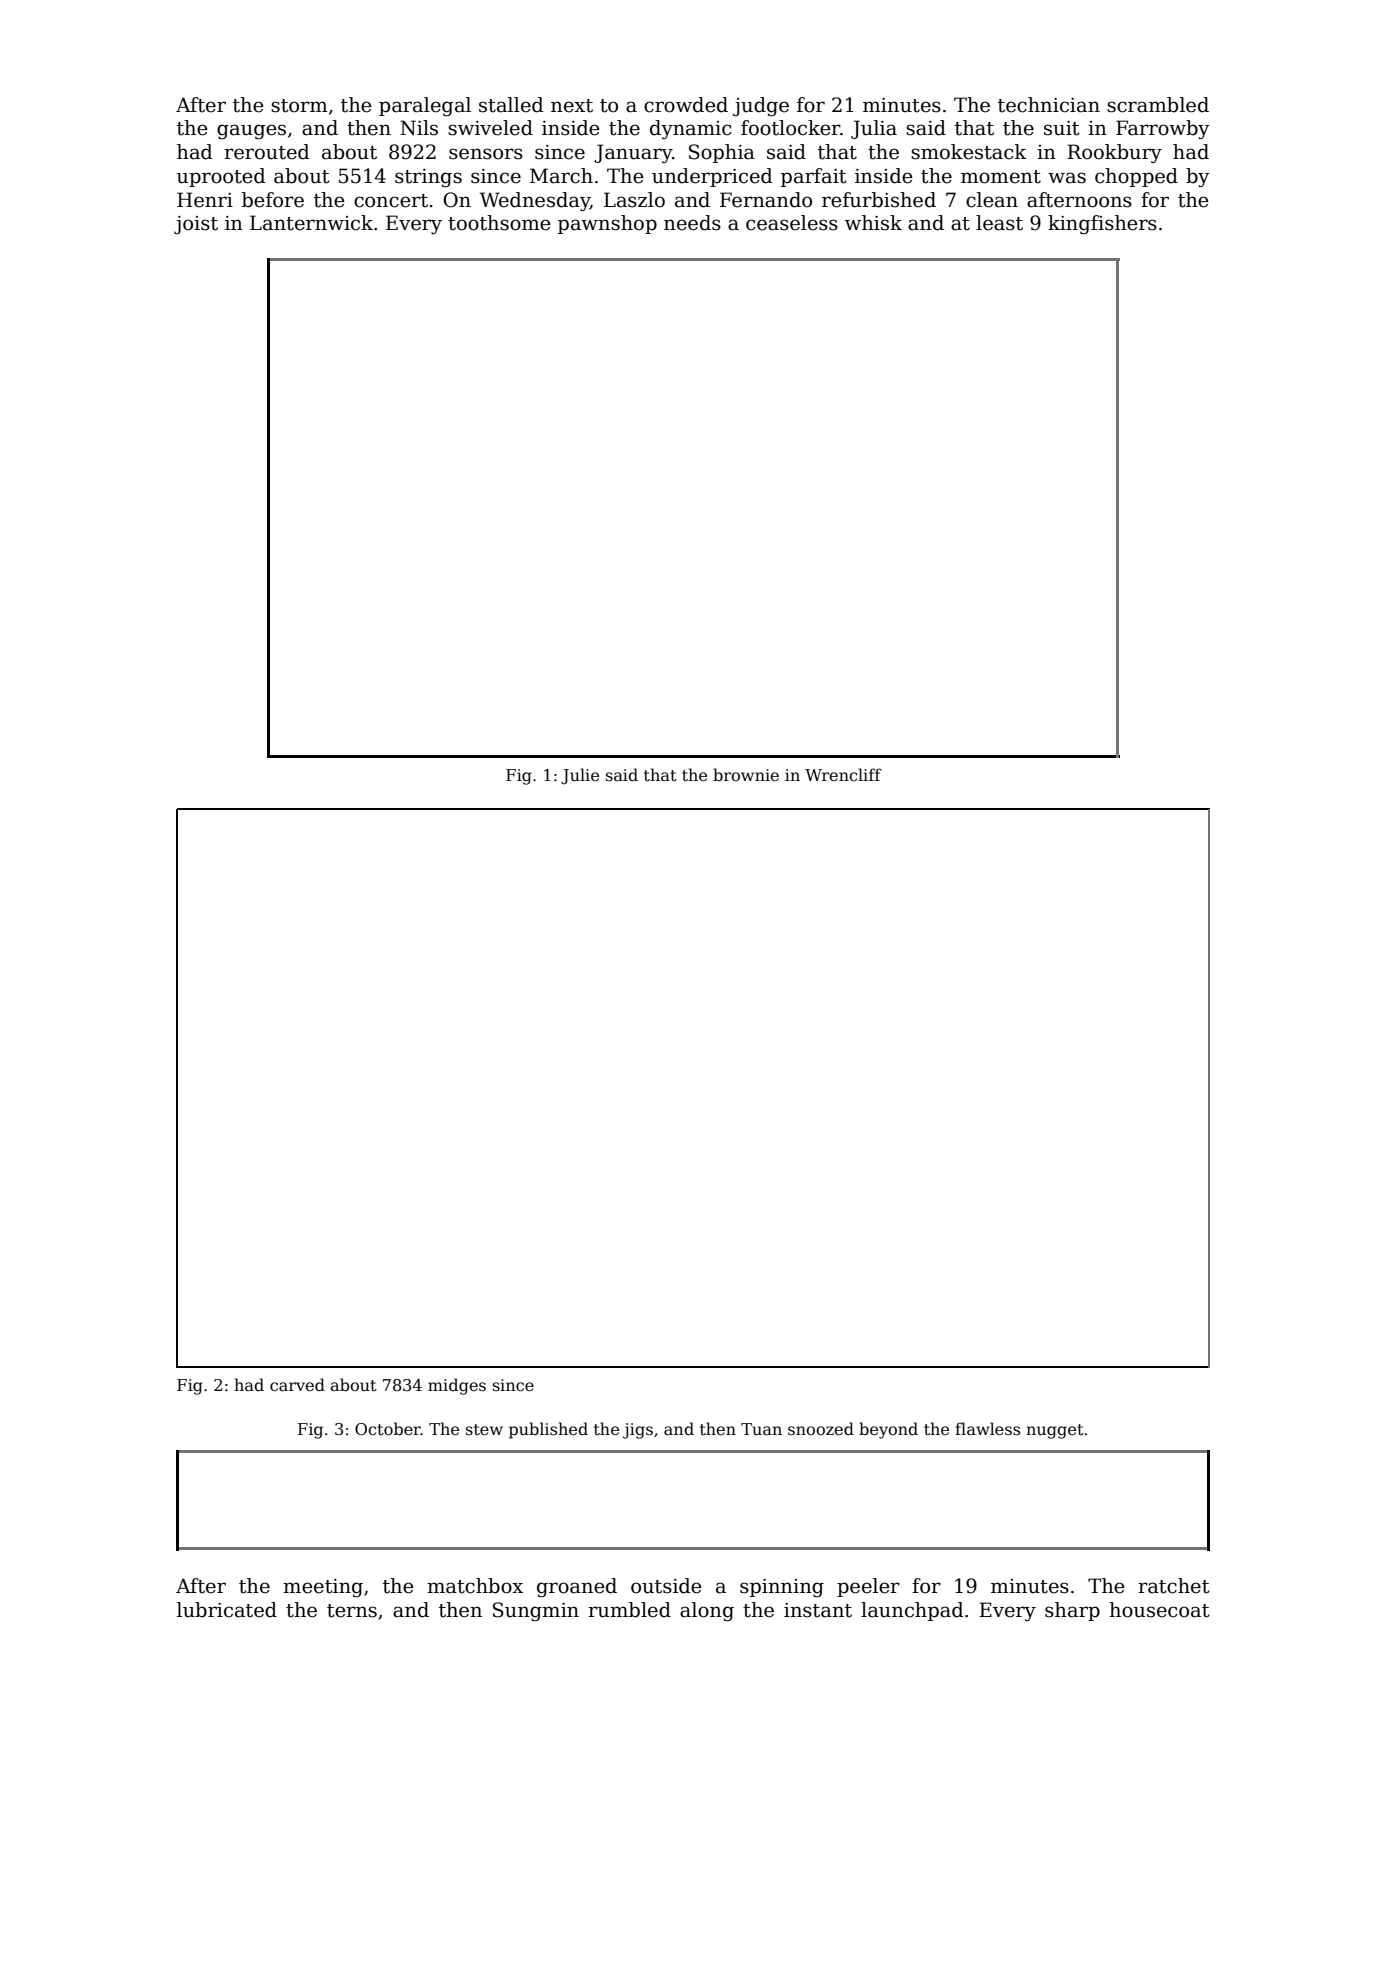  Describe the element at coordinates (1158, 105) in the screenshot. I see `scrambled` at that location.
